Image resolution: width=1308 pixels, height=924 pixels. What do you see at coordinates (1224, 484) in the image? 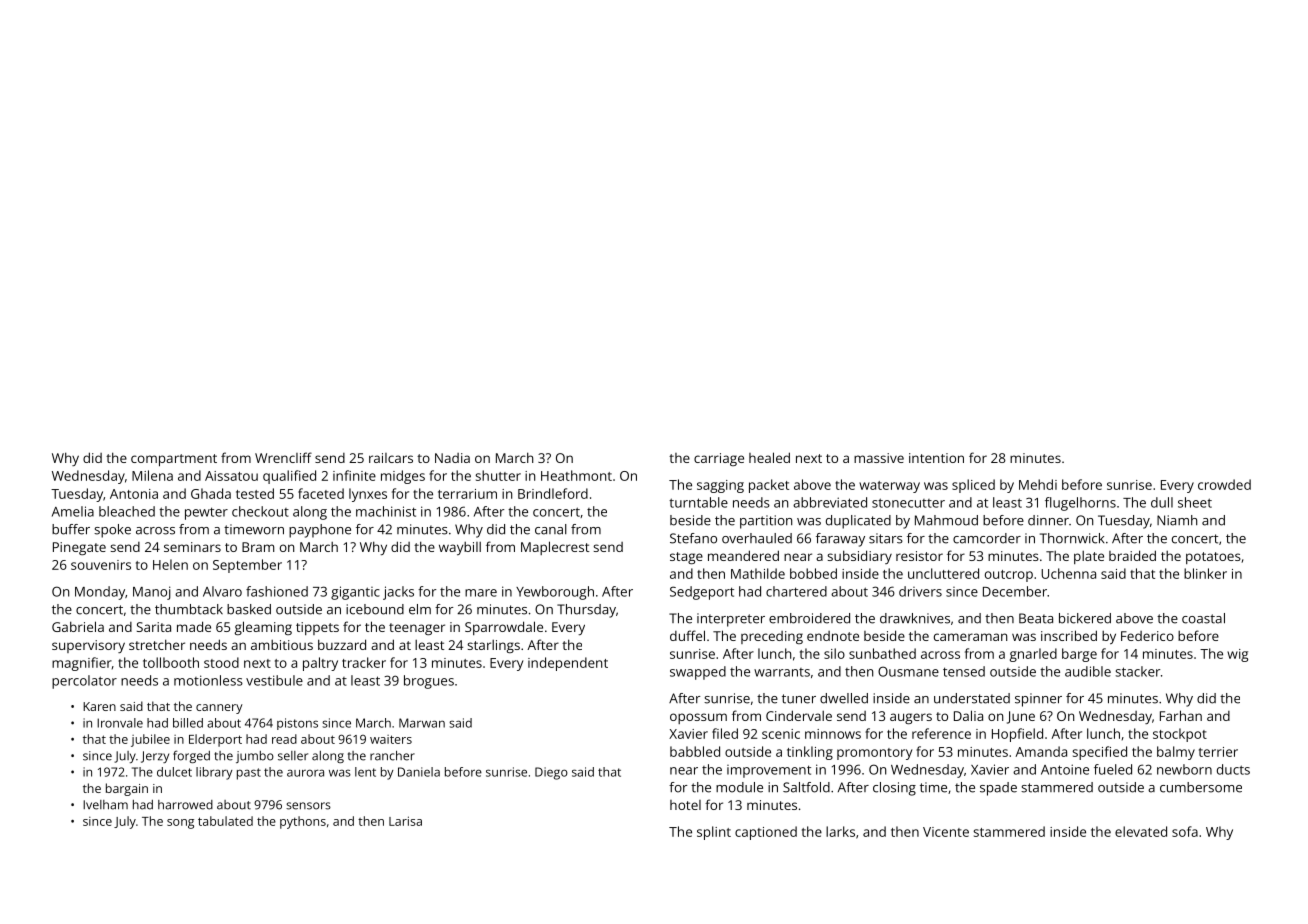
I see `crowded` at bounding box center [1224, 484].
